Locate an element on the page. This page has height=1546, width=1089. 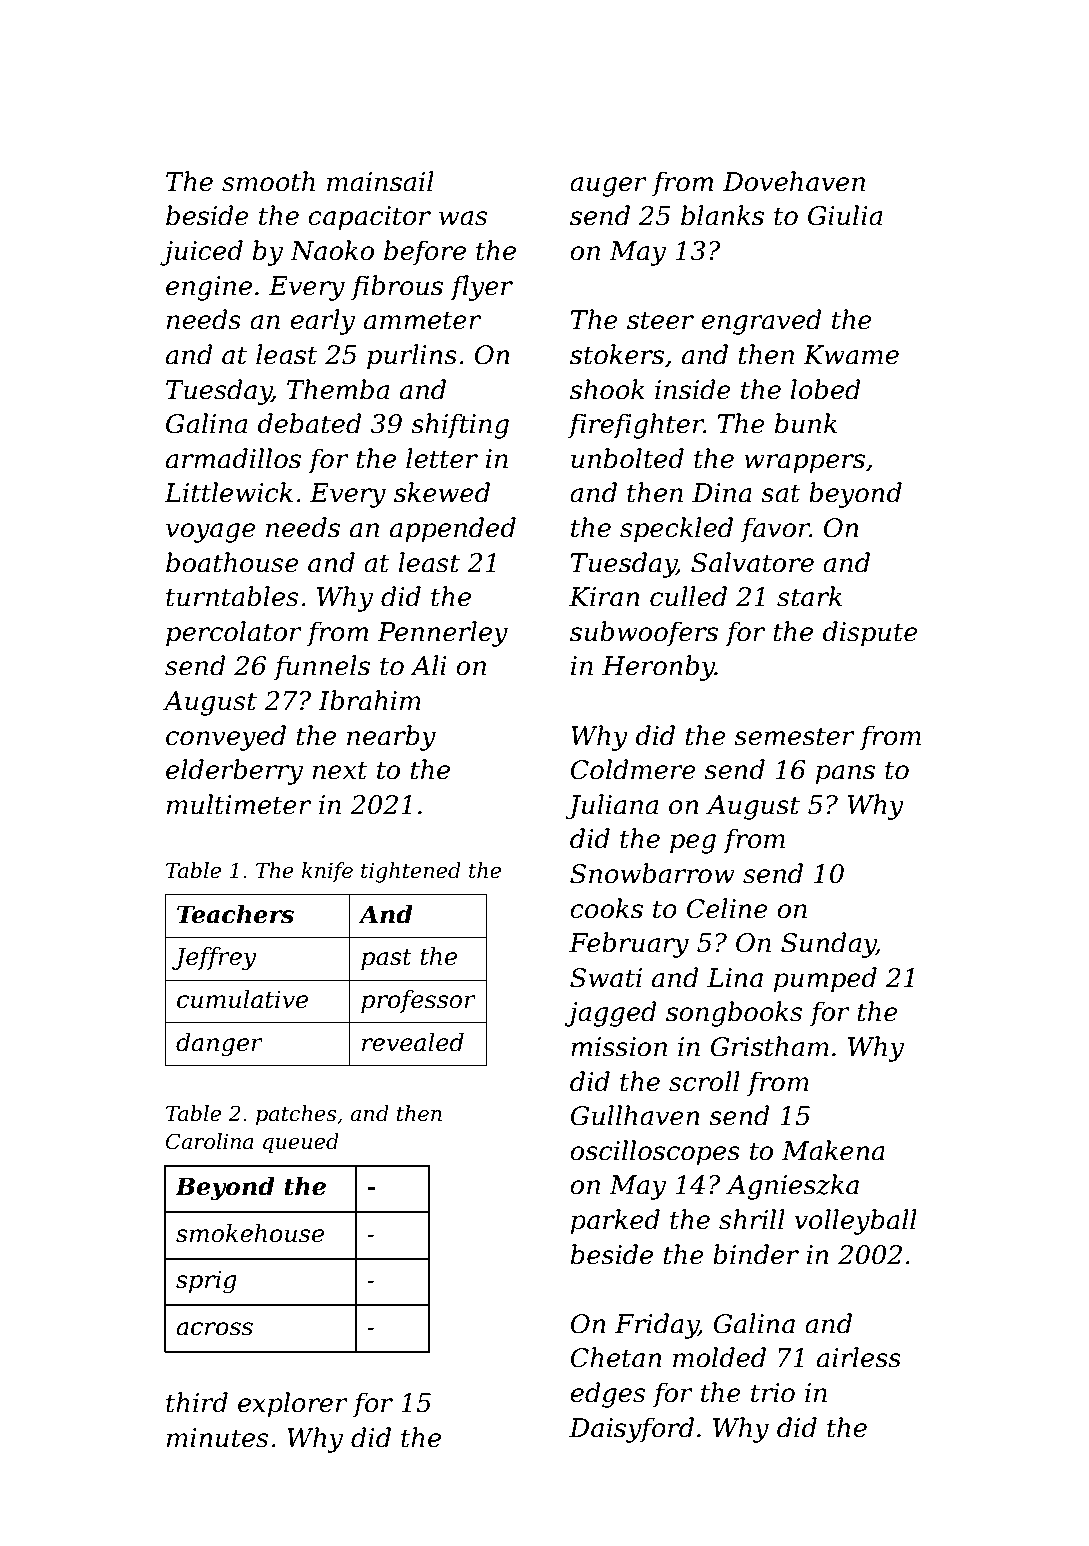
dispute is located at coordinates (870, 634).
